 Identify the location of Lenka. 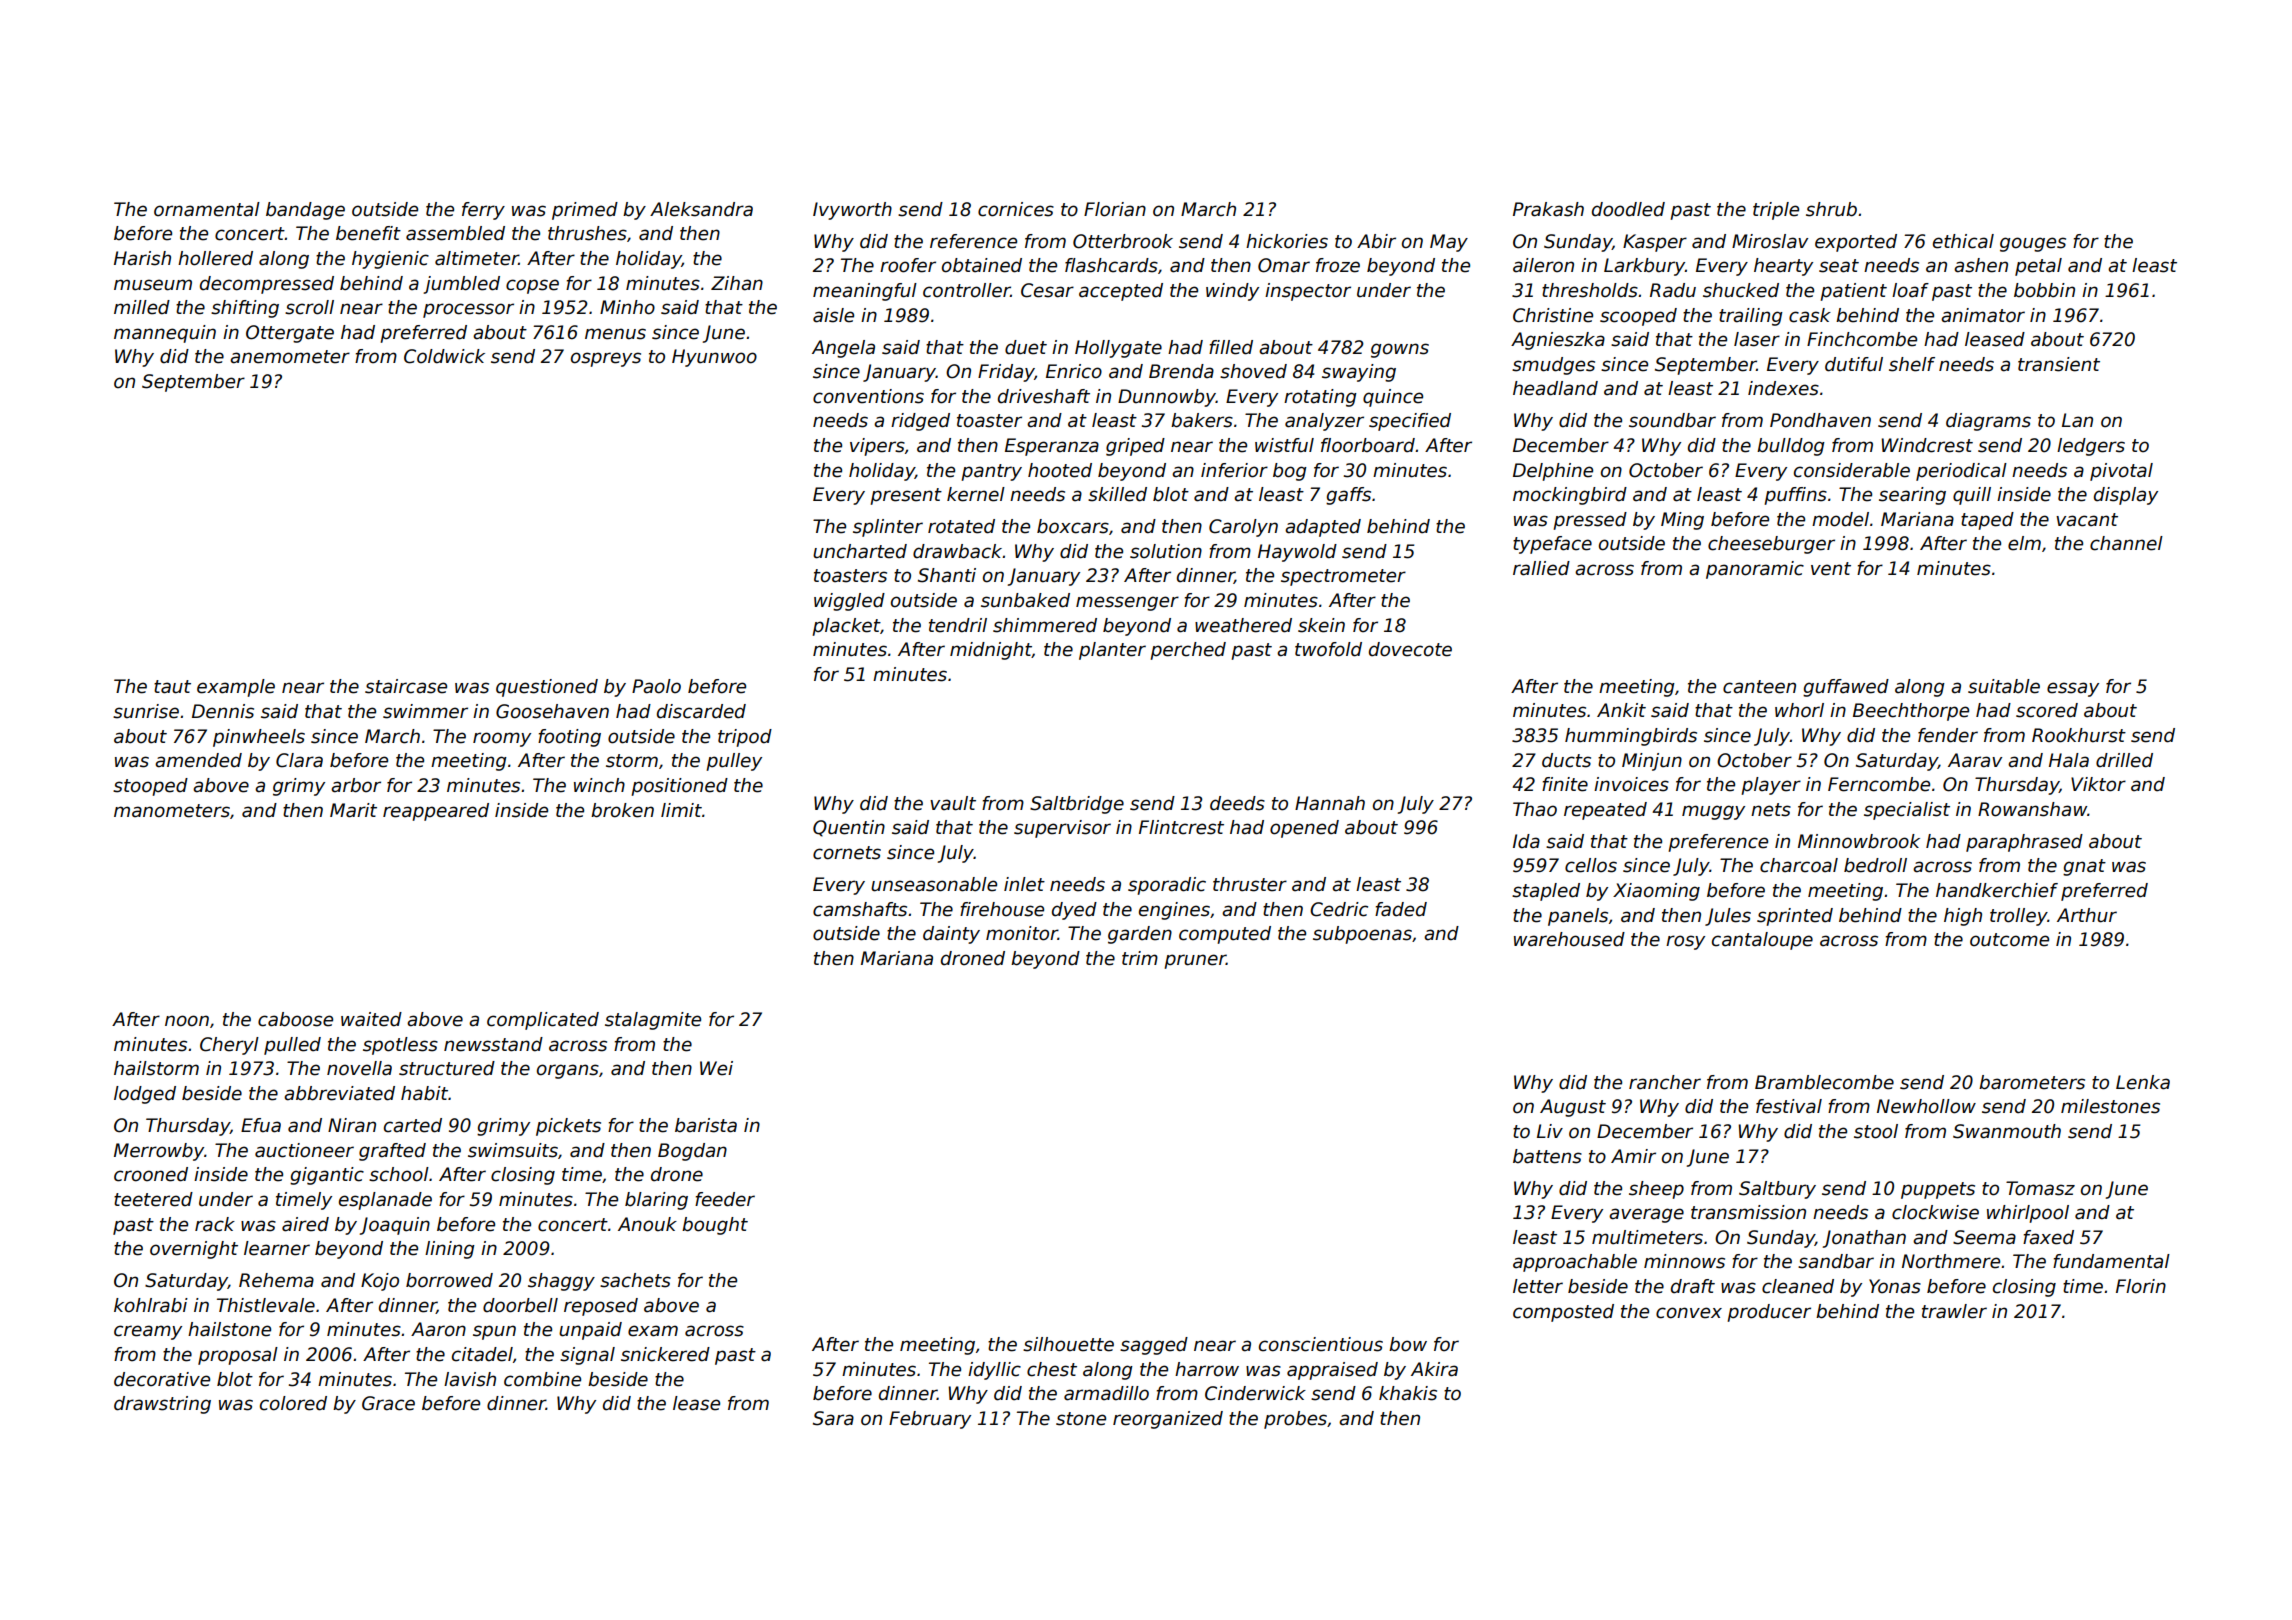
(2143, 1082).
